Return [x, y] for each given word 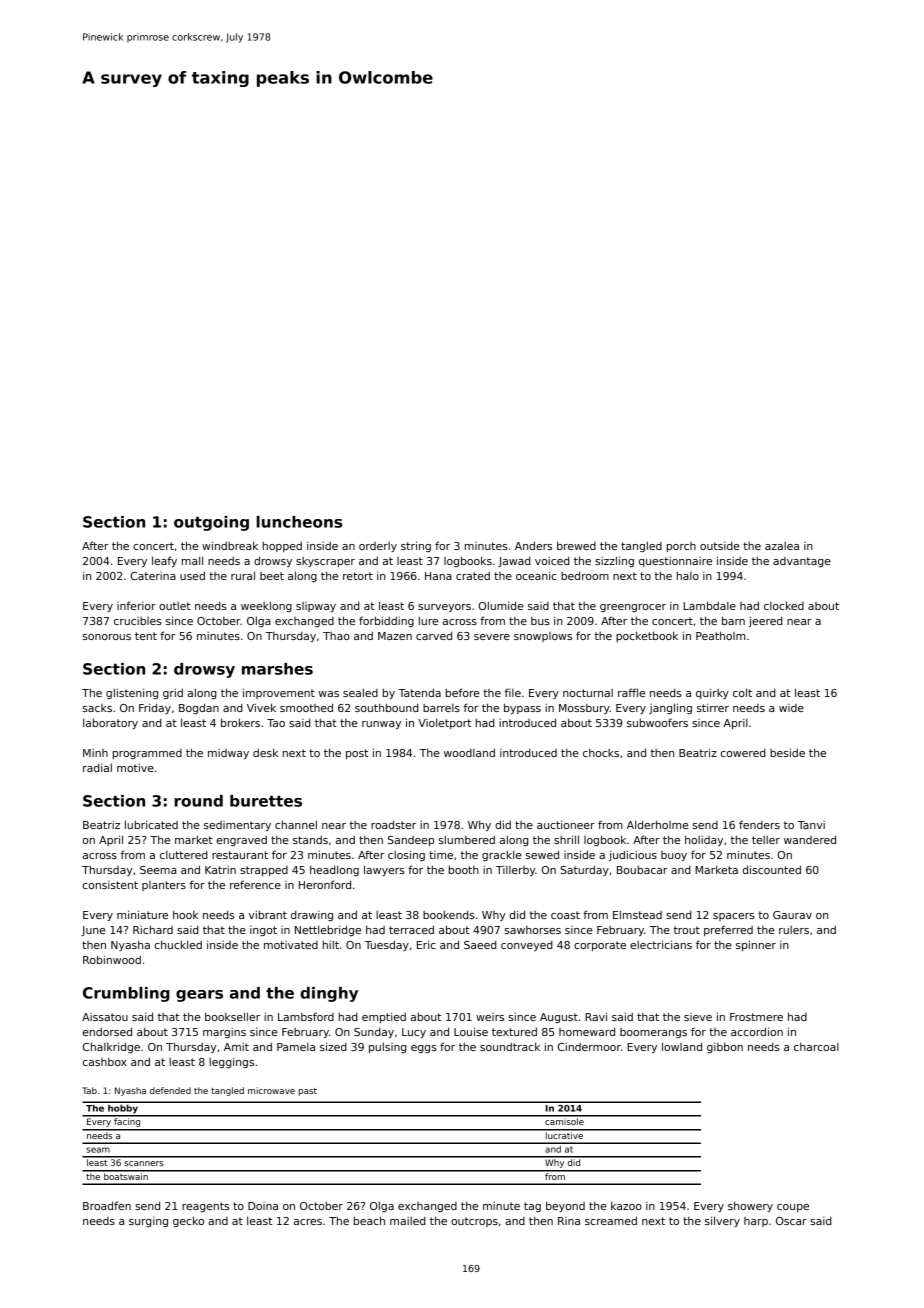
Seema [158, 870]
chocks [601, 753]
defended [170, 1090]
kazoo [626, 1205]
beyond [565, 1206]
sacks [97, 708]
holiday [704, 840]
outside [720, 545]
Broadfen [107, 1205]
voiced [552, 560]
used [192, 575]
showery [750, 1206]
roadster [393, 824]
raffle [631, 692]
